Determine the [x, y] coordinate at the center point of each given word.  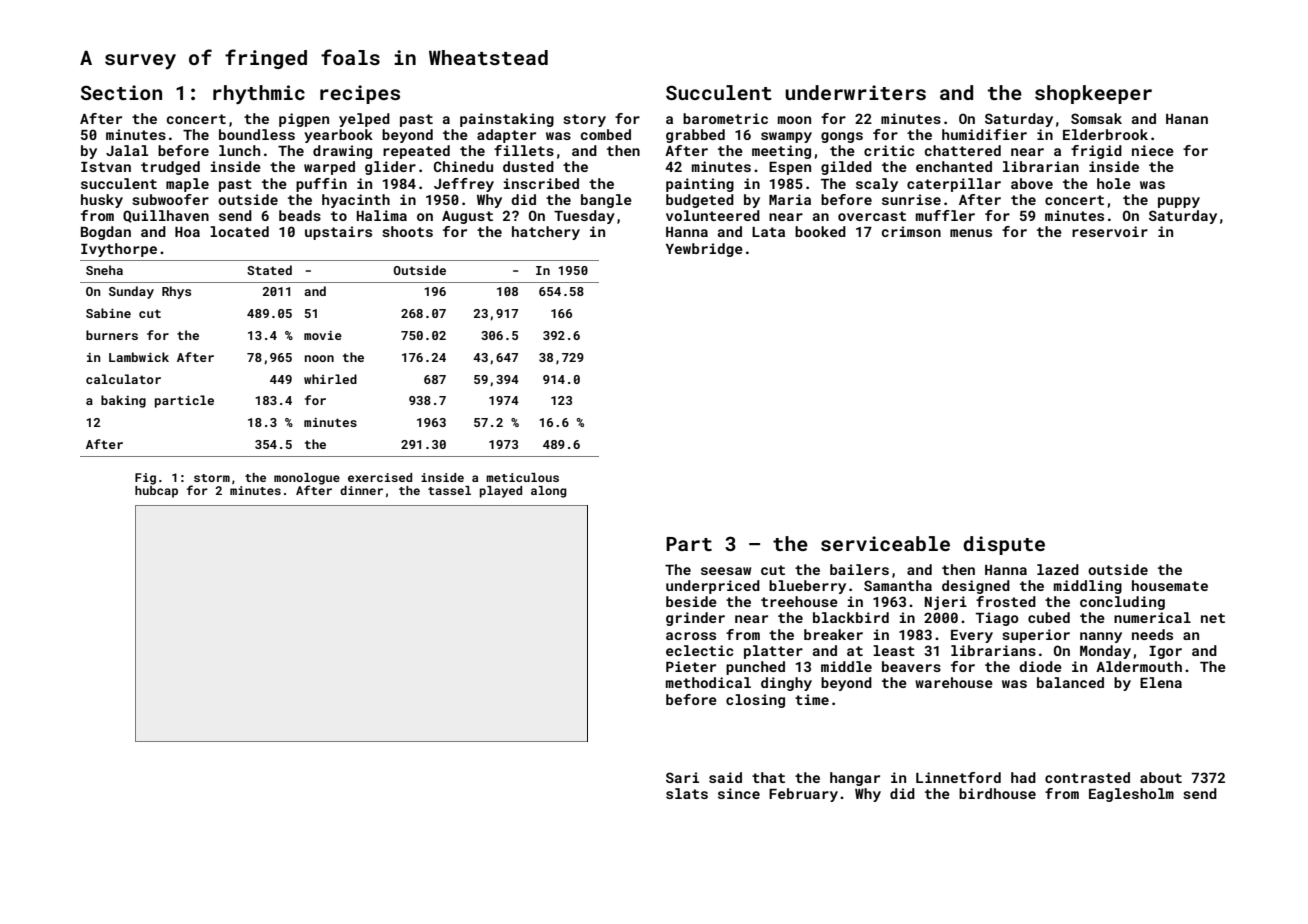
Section [121, 92]
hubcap [156, 492]
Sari [682, 777]
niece [1153, 150]
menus [971, 233]
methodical [708, 682]
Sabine [108, 313]
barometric [725, 118]
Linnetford [958, 777]
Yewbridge [704, 250]
